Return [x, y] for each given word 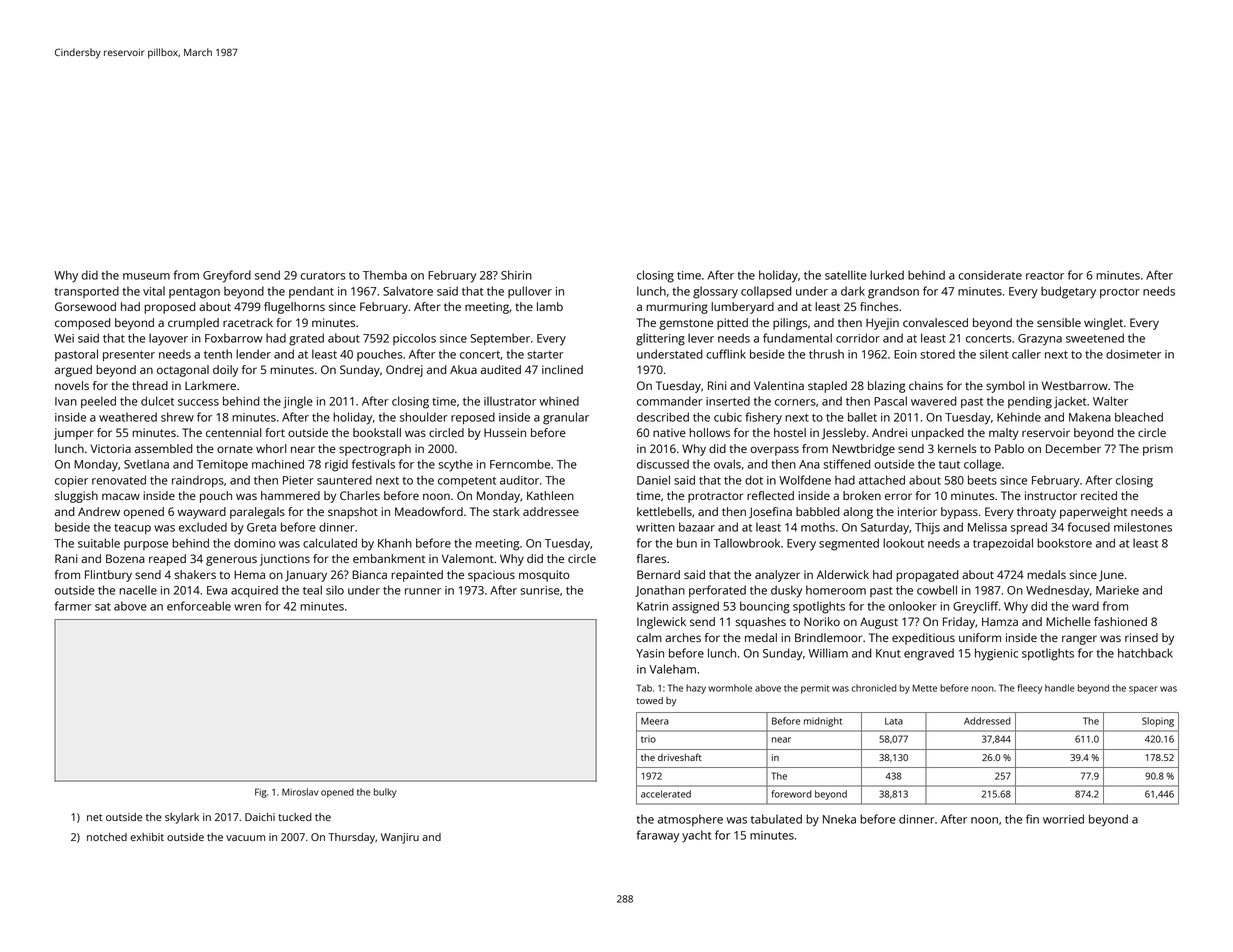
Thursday [351, 838]
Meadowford [429, 511]
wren [247, 607]
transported [87, 292]
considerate [990, 275]
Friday [959, 623]
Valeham [672, 669]
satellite [846, 275]
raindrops [198, 481]
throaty [1036, 513]
